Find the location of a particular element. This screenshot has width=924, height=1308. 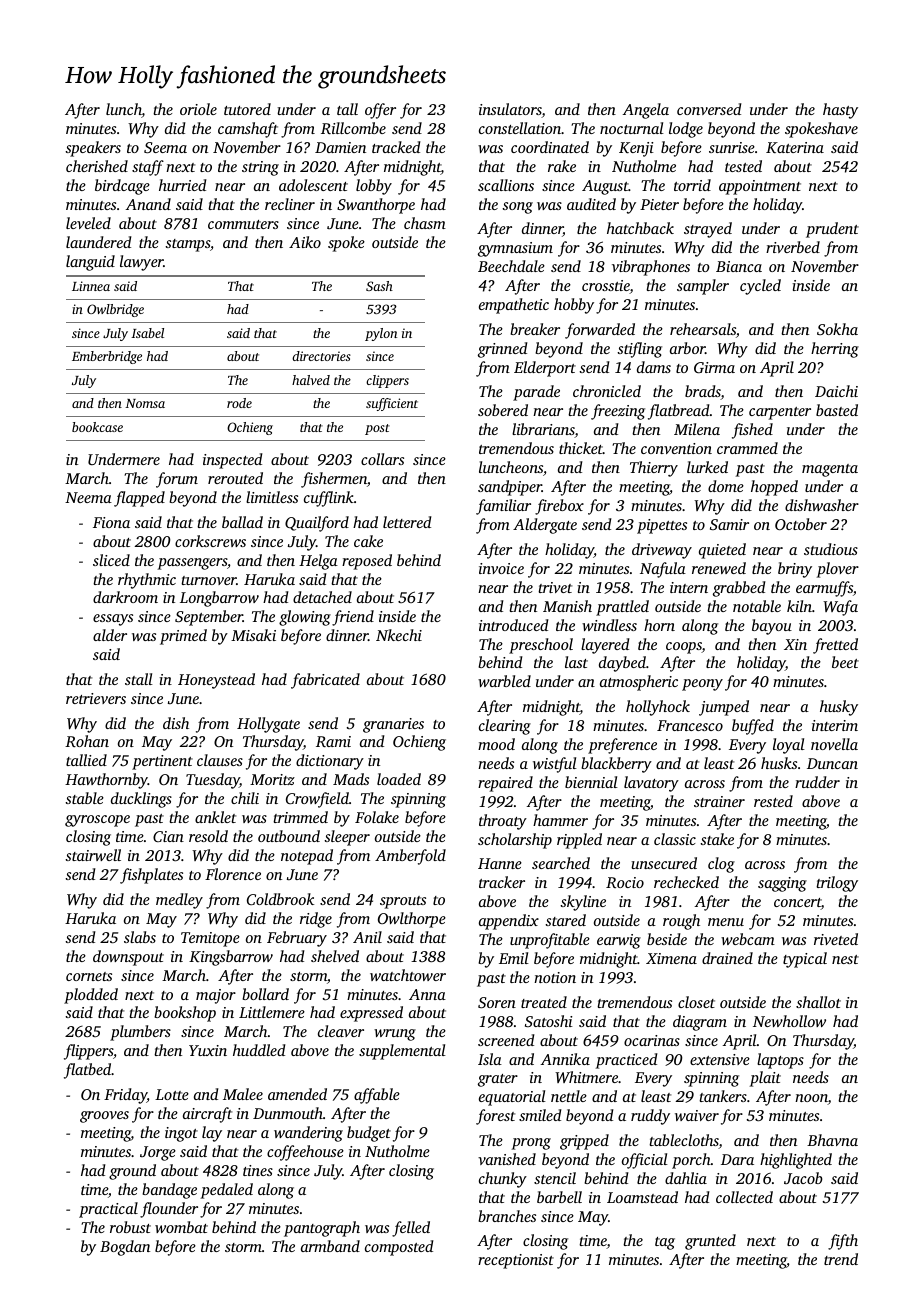

lodge is located at coordinates (686, 130).
